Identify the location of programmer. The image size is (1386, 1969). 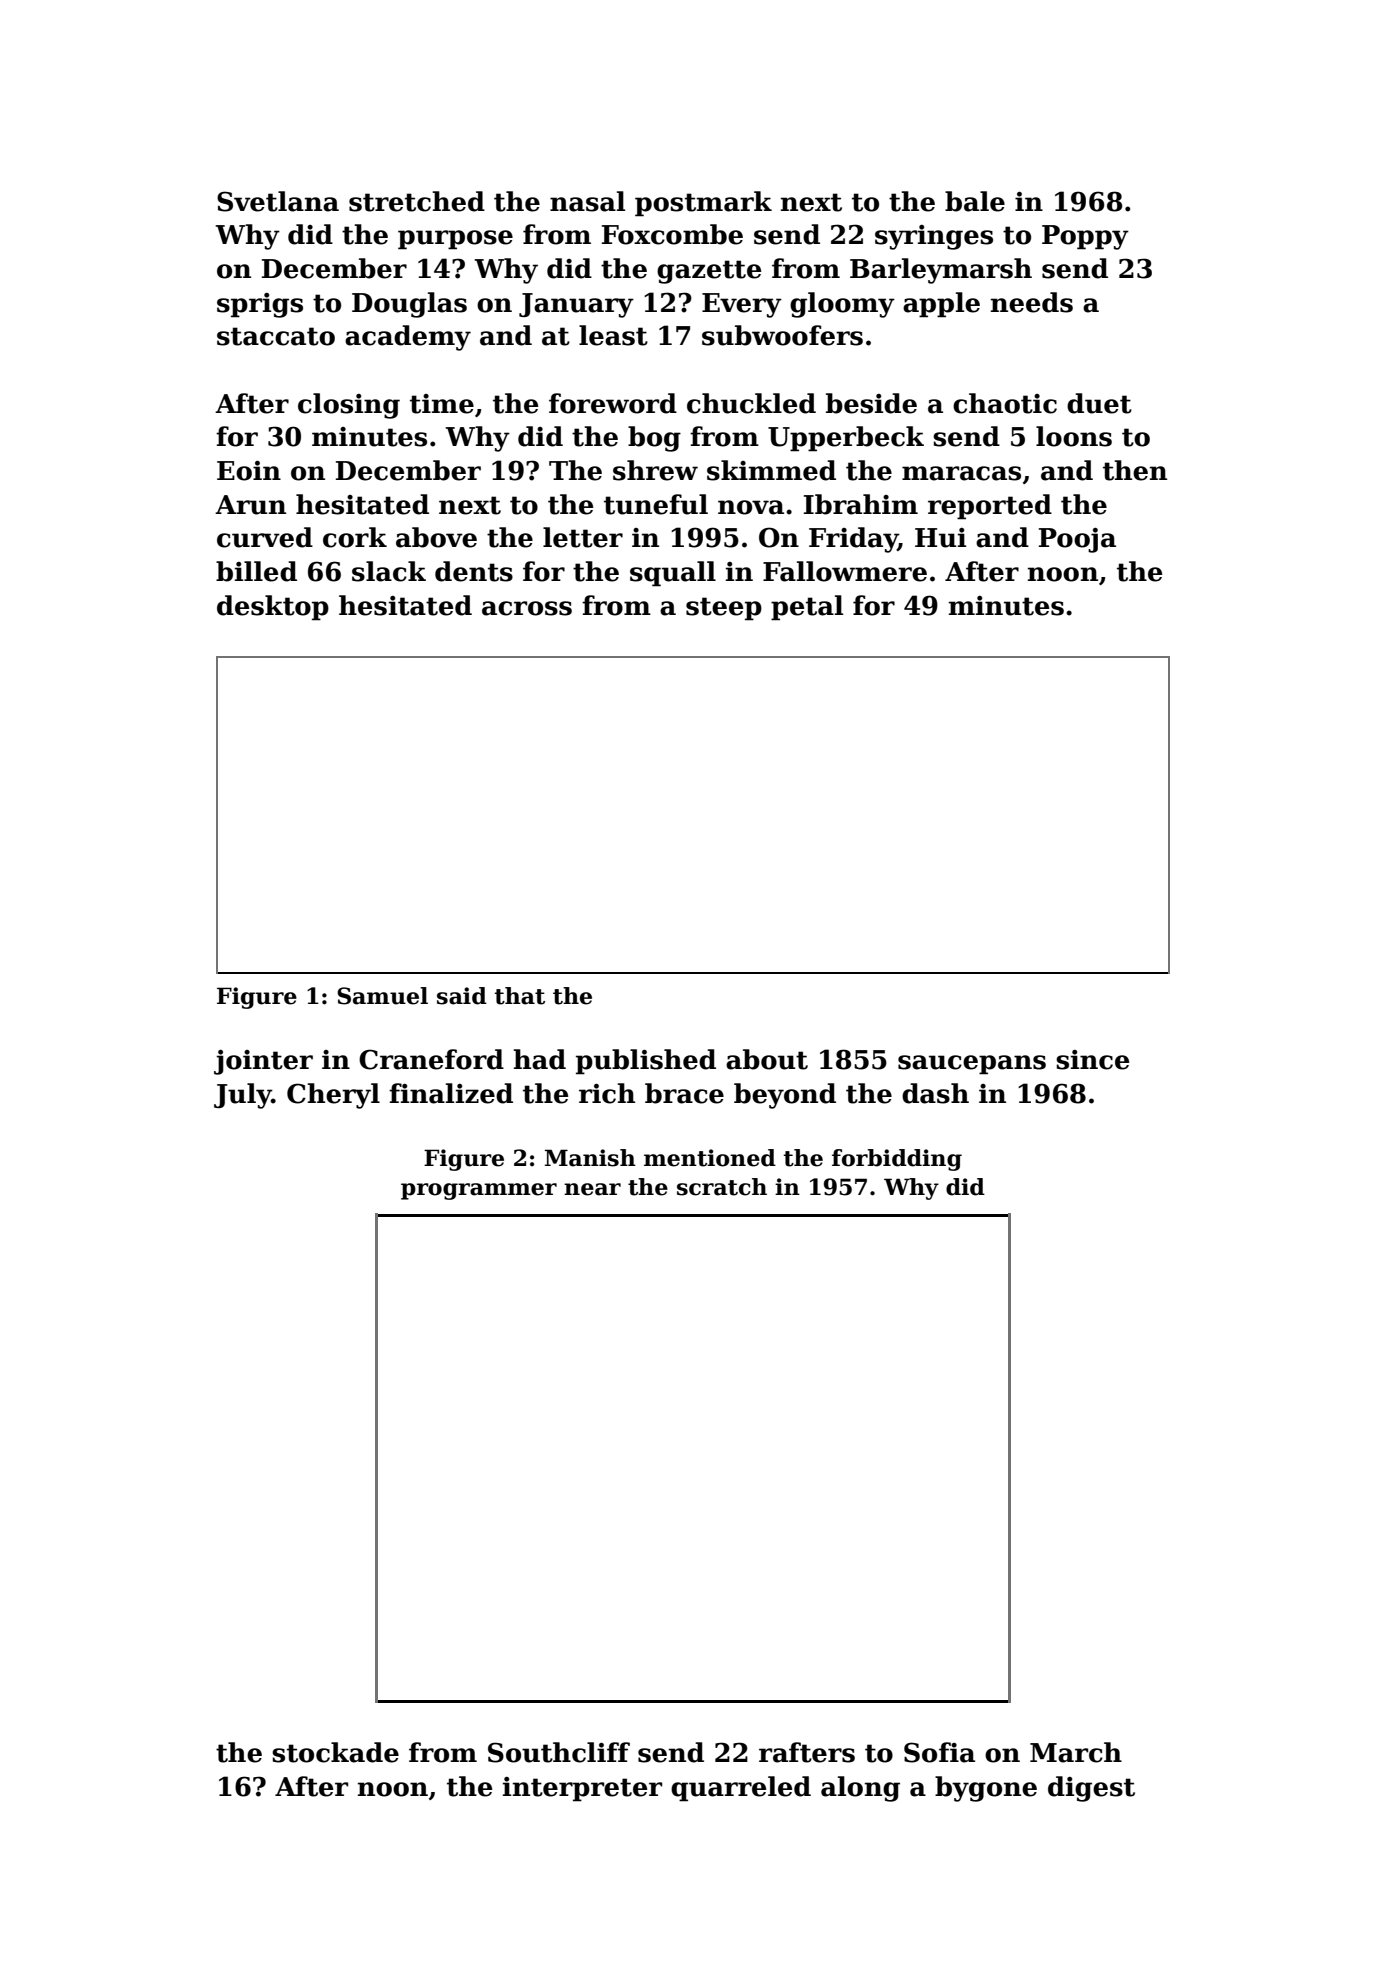
(479, 1191).
